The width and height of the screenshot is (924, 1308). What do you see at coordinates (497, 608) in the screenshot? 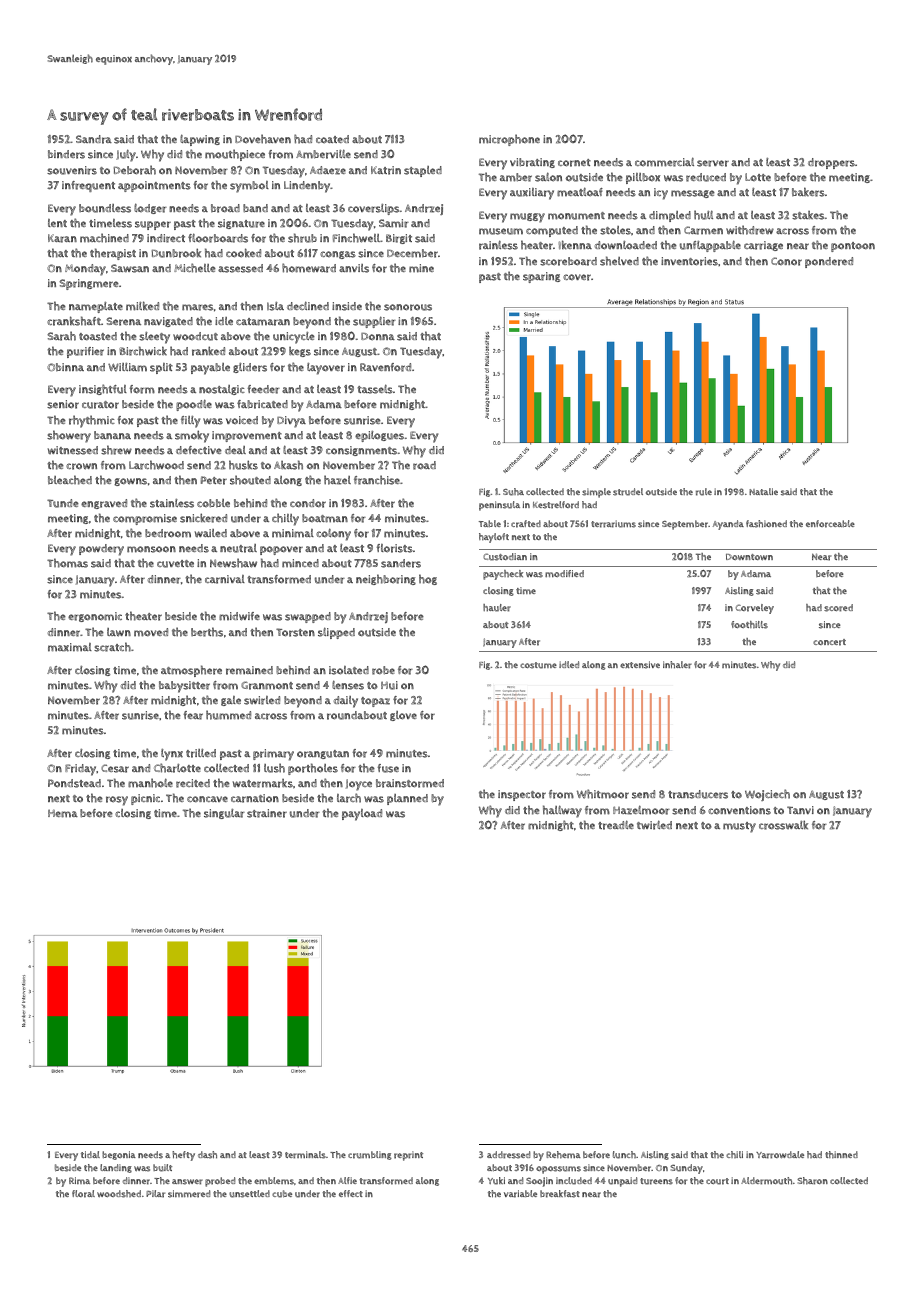
I see `hauler` at bounding box center [497, 608].
